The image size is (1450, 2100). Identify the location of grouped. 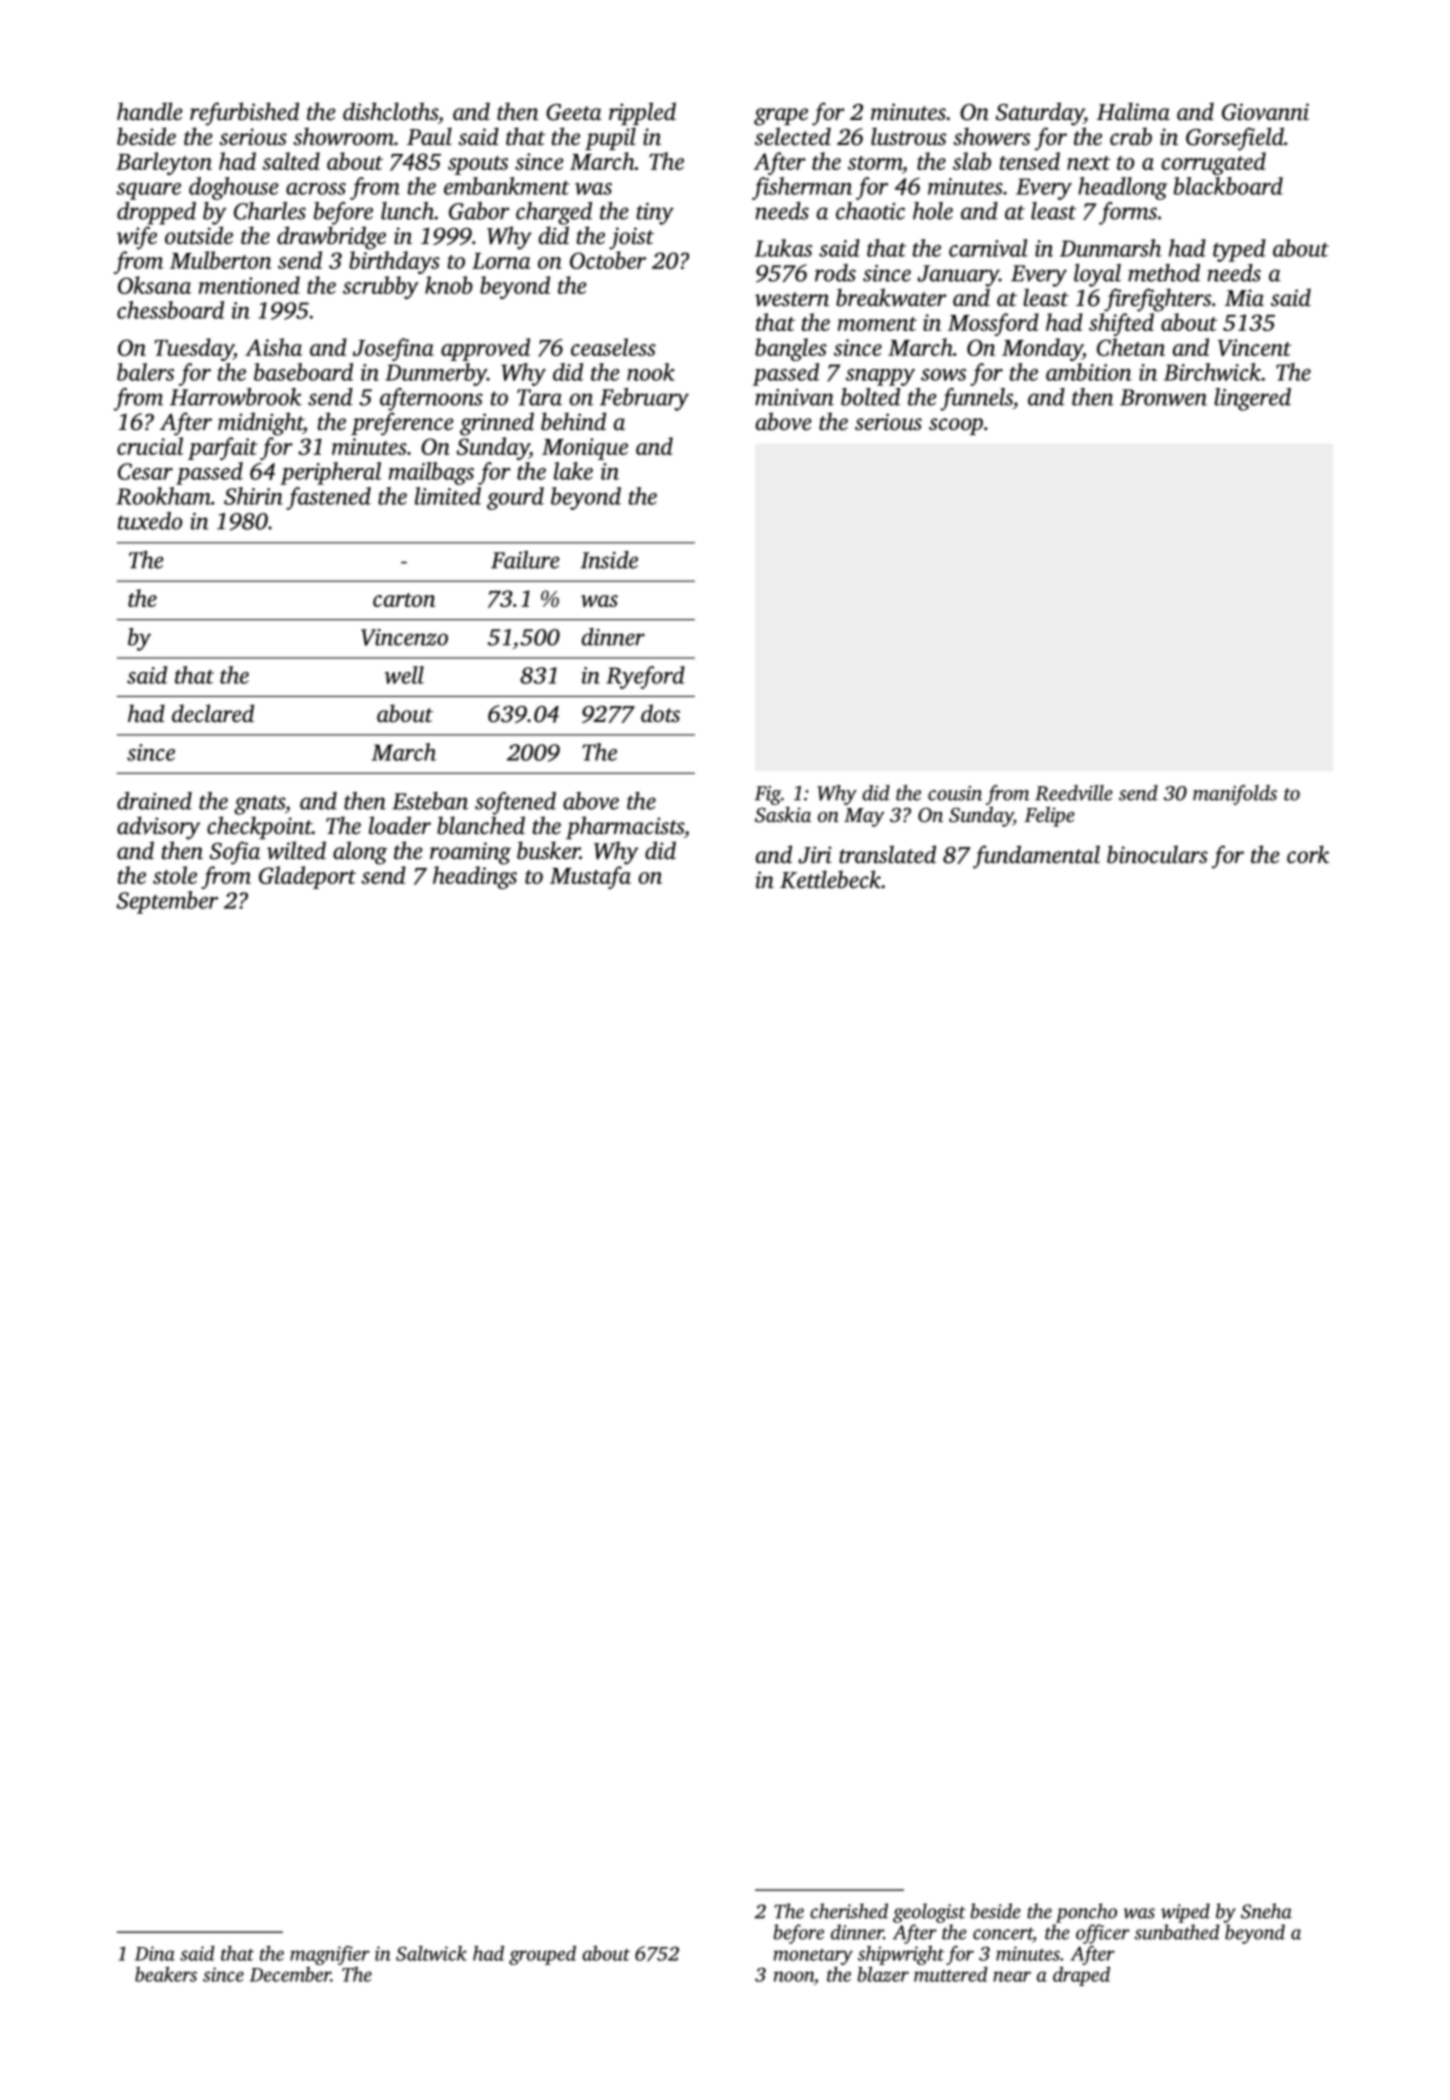
(542, 1955).
